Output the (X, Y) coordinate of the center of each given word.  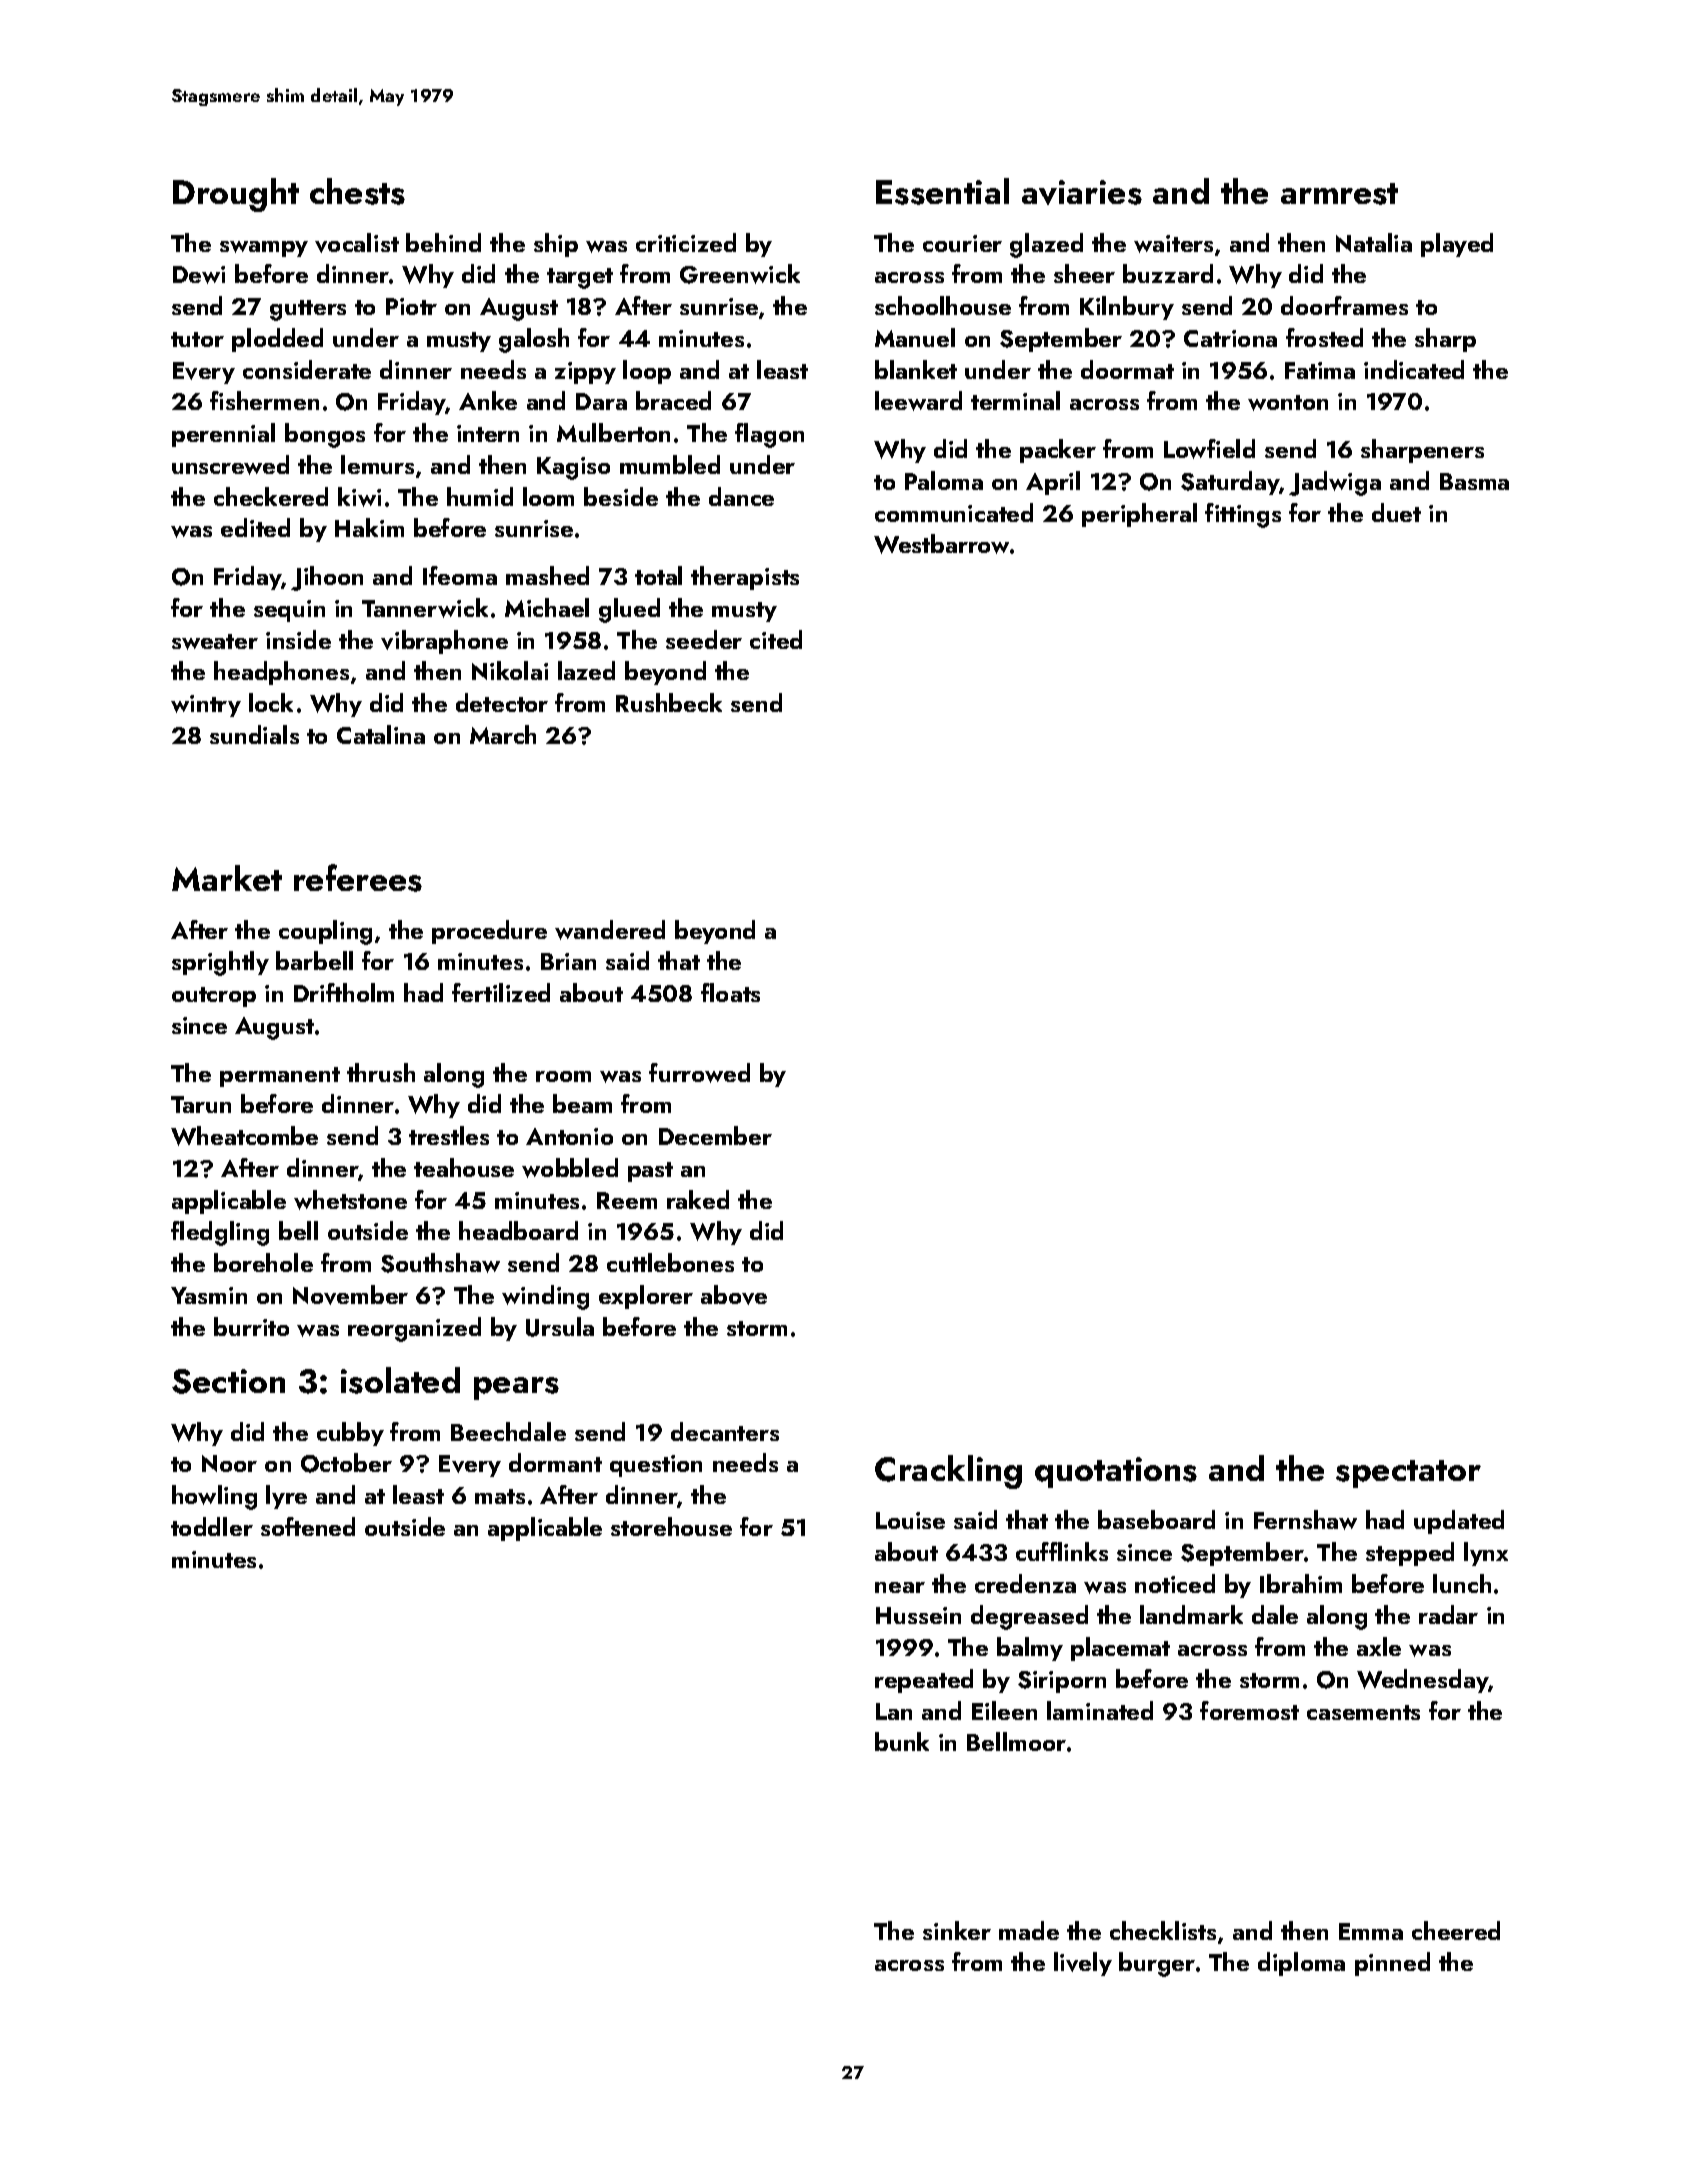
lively (1083, 1964)
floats (730, 992)
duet (1396, 512)
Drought (236, 195)
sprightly (220, 963)
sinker (957, 1930)
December (715, 1135)
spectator (1408, 1474)
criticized (686, 242)
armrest (1339, 194)
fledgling (220, 1233)
